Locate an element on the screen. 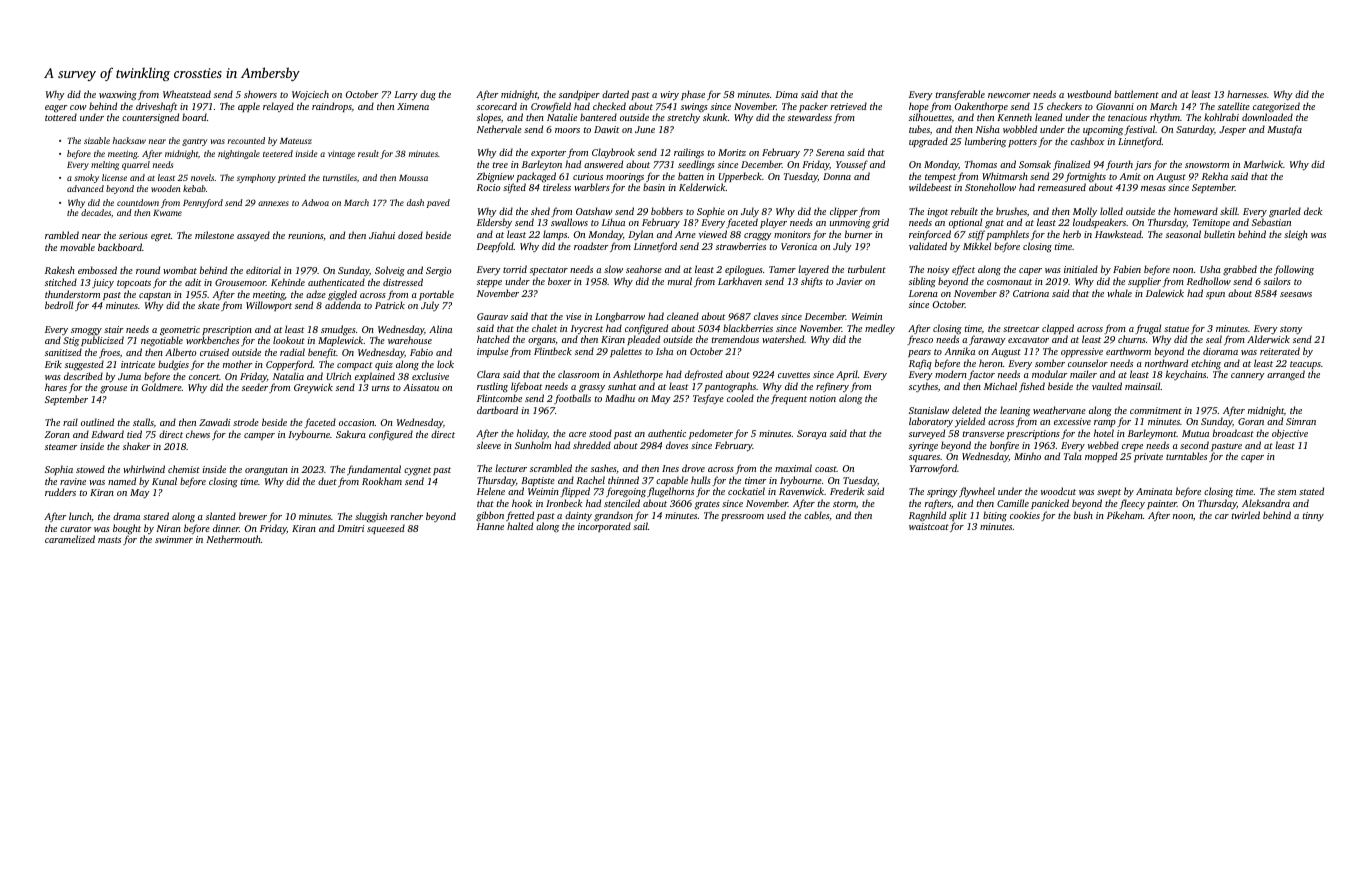 Image resolution: width=1372 pixels, height=887 pixels. satellite is located at coordinates (1234, 106).
